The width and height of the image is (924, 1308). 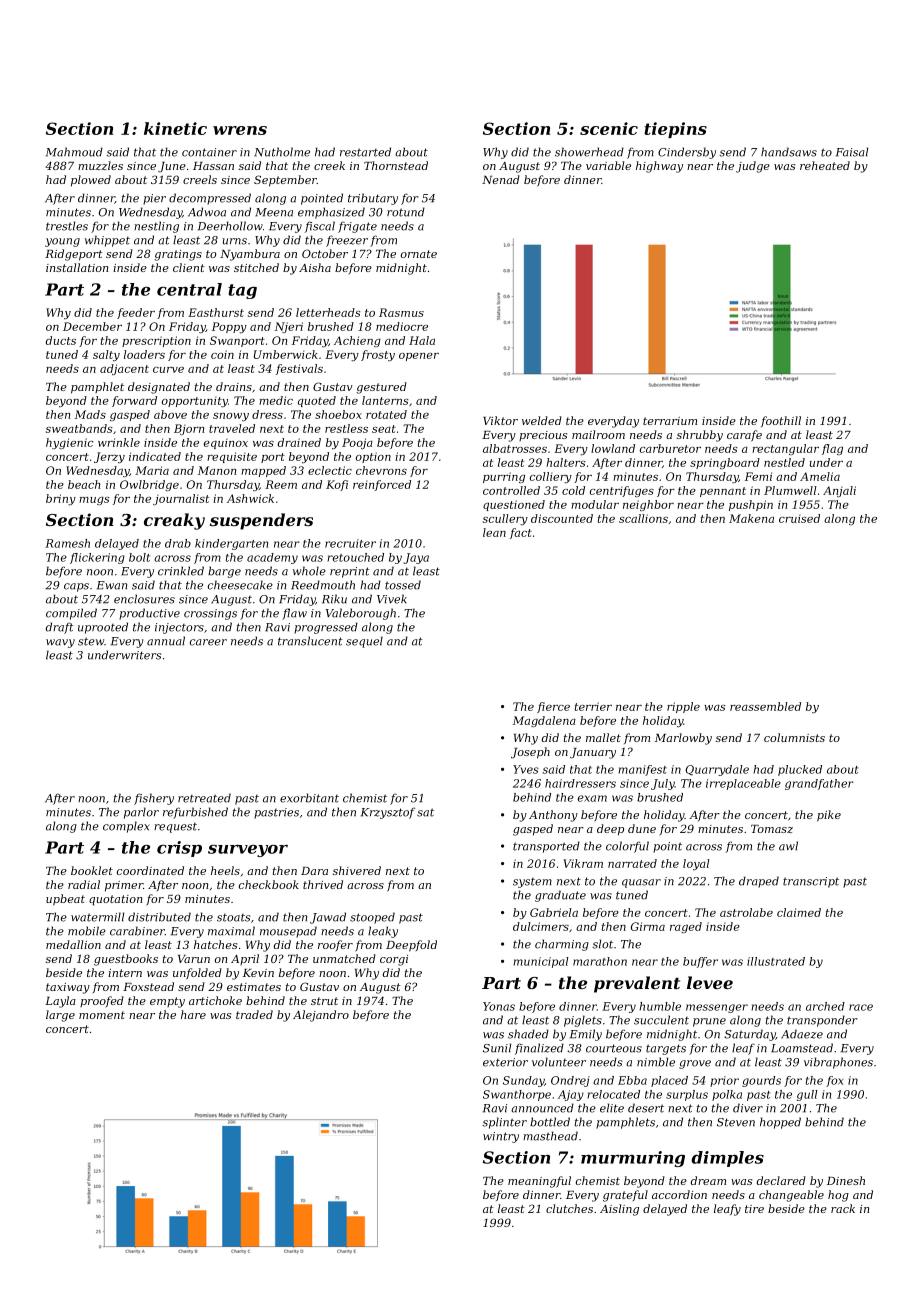 I want to click on large, so click(x=60, y=1016).
